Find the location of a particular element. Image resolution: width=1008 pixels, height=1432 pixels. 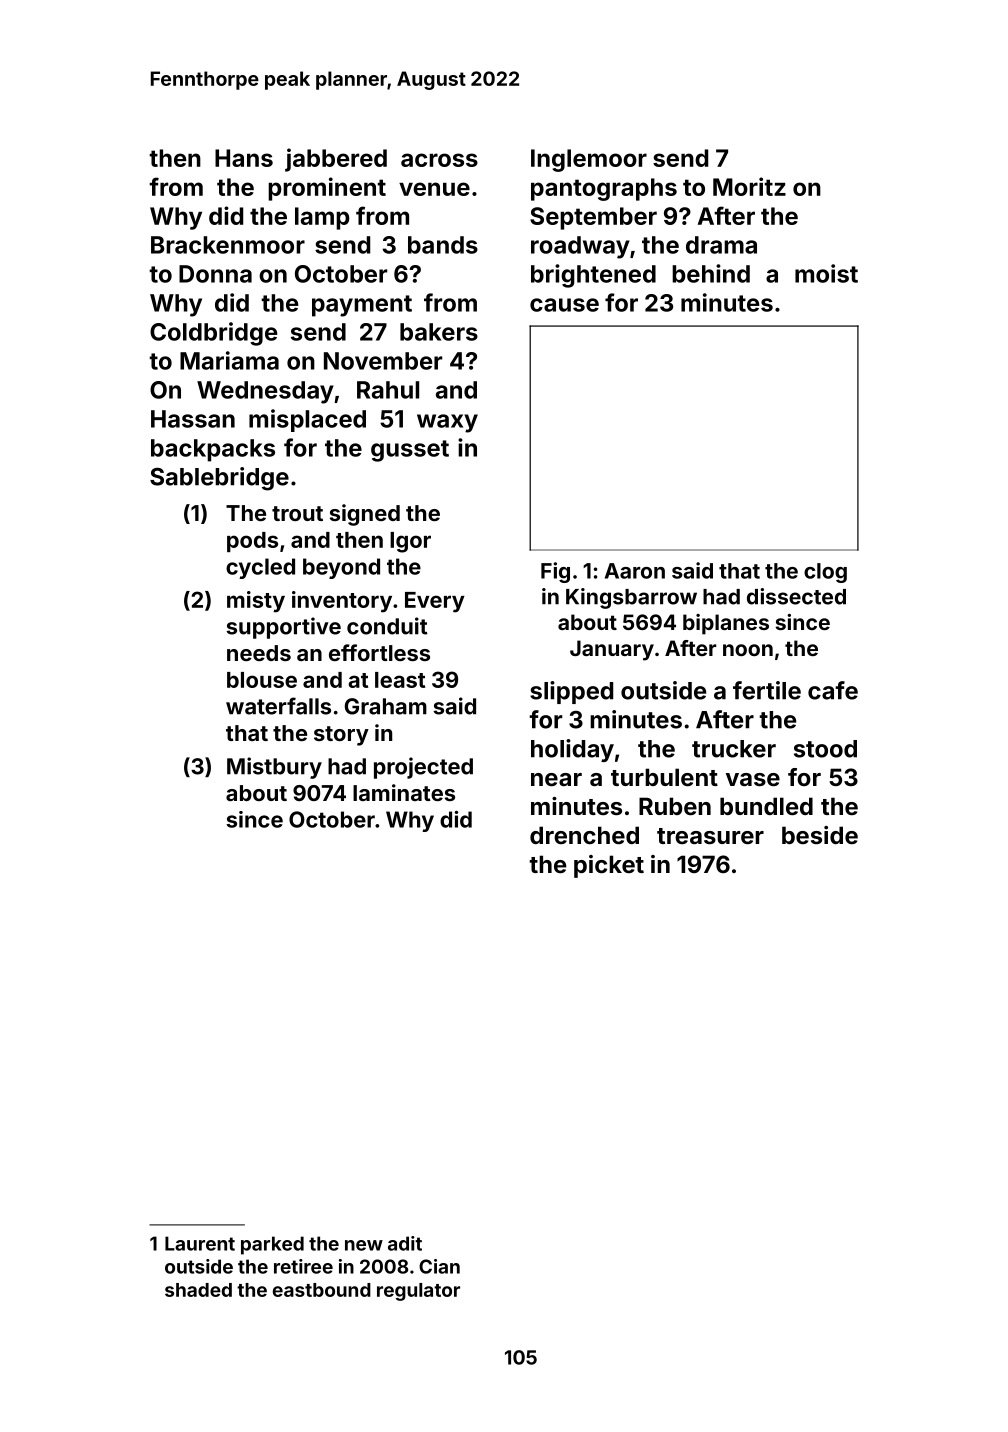

Aaron is located at coordinates (635, 571).
